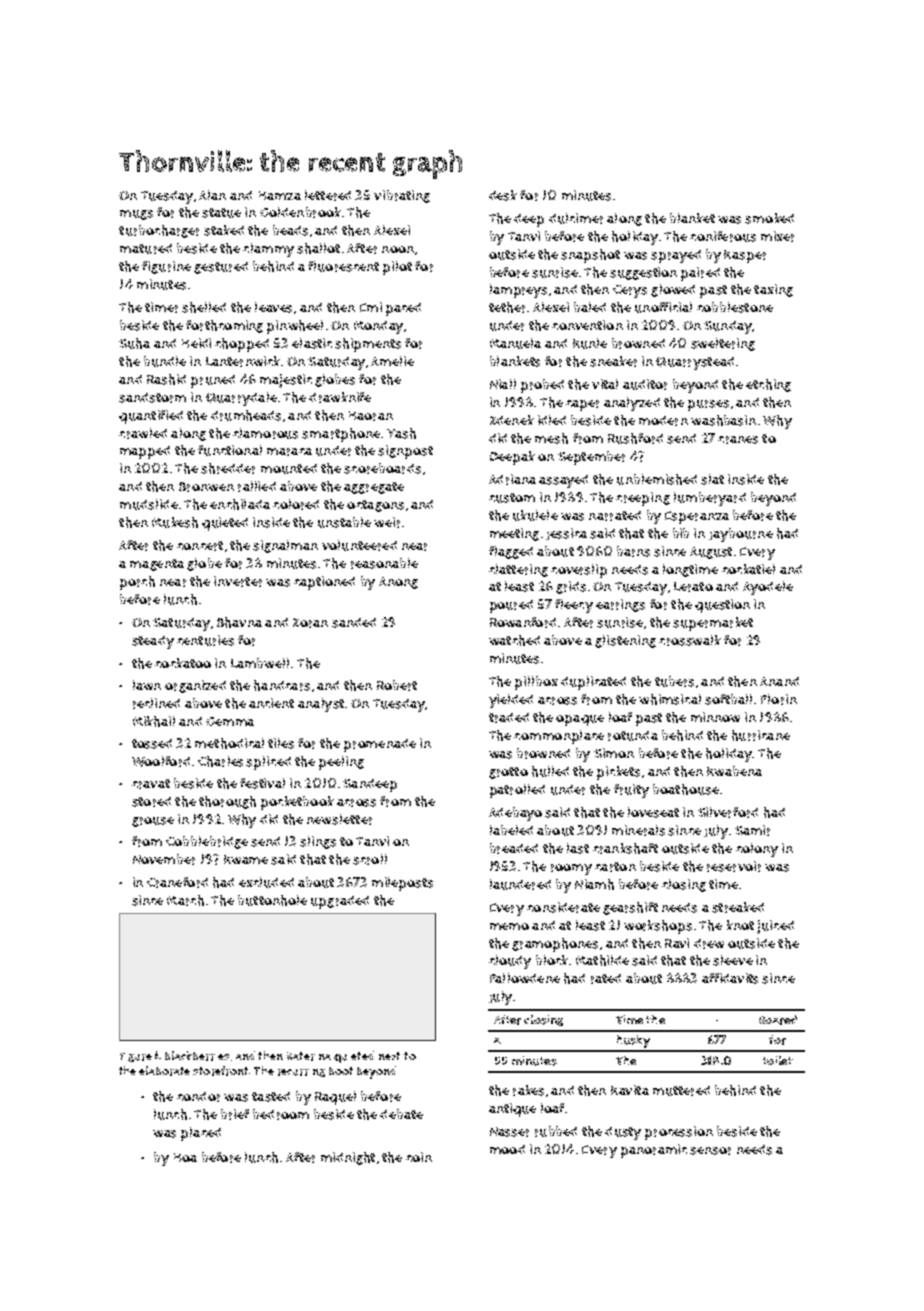 Image resolution: width=924 pixels, height=1311 pixels. What do you see at coordinates (748, 569) in the image?
I see `cockatiel` at bounding box center [748, 569].
